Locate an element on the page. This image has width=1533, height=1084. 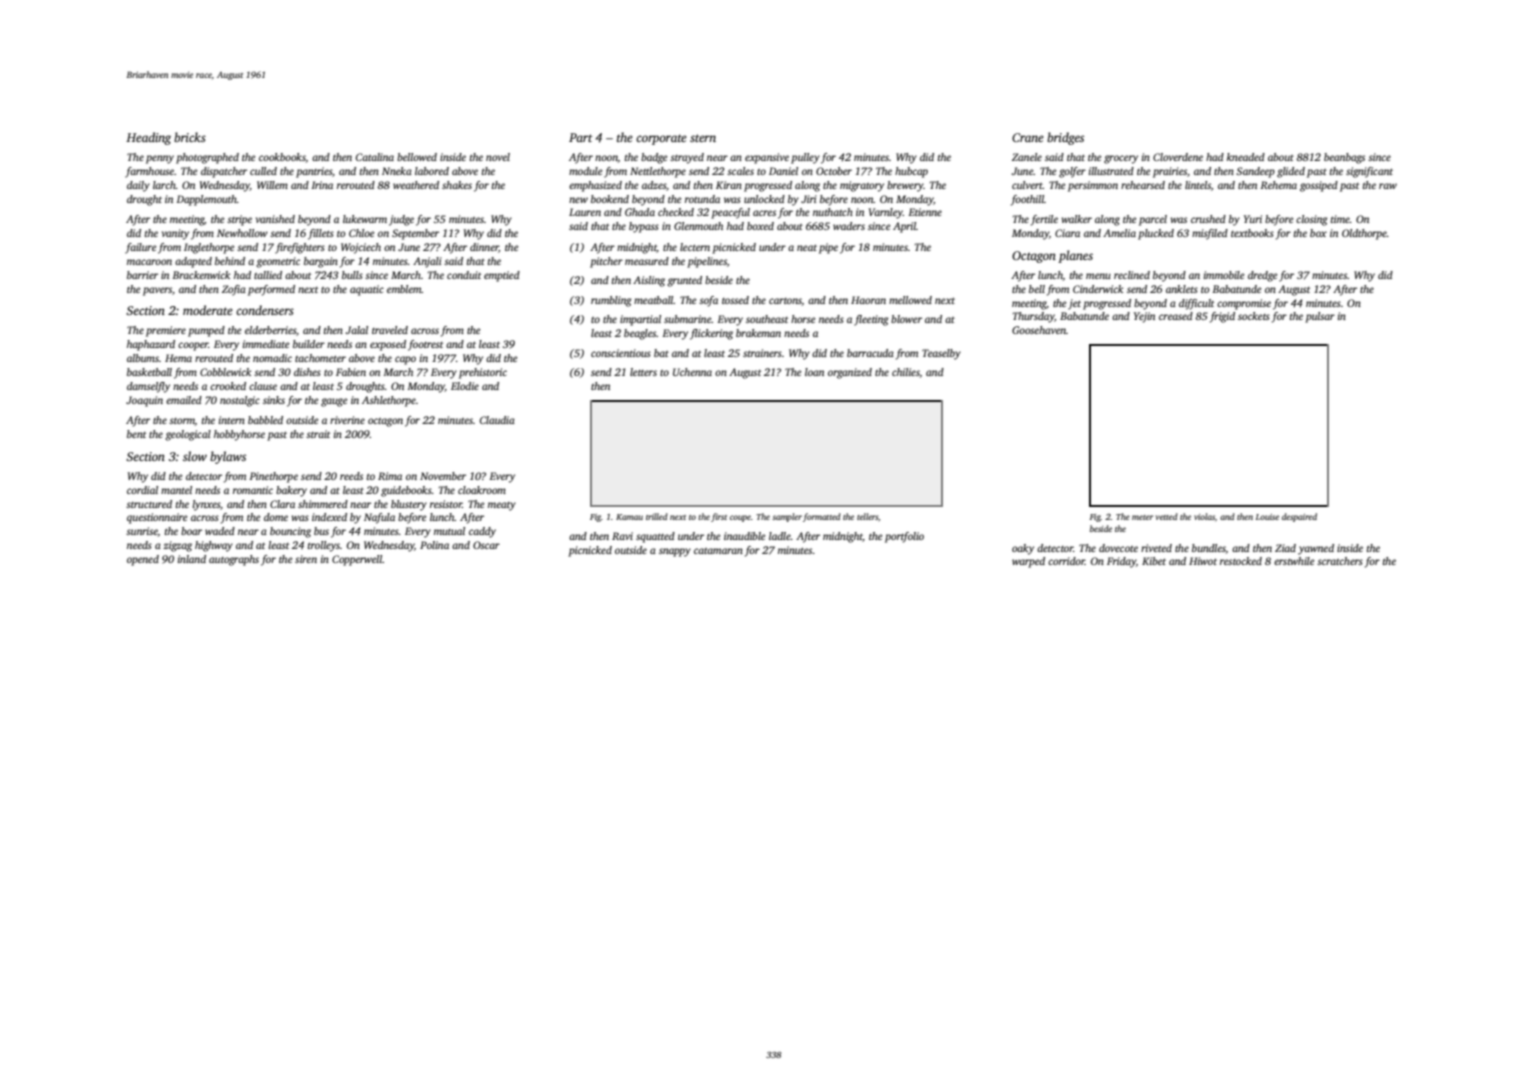
vanity is located at coordinates (175, 234).
